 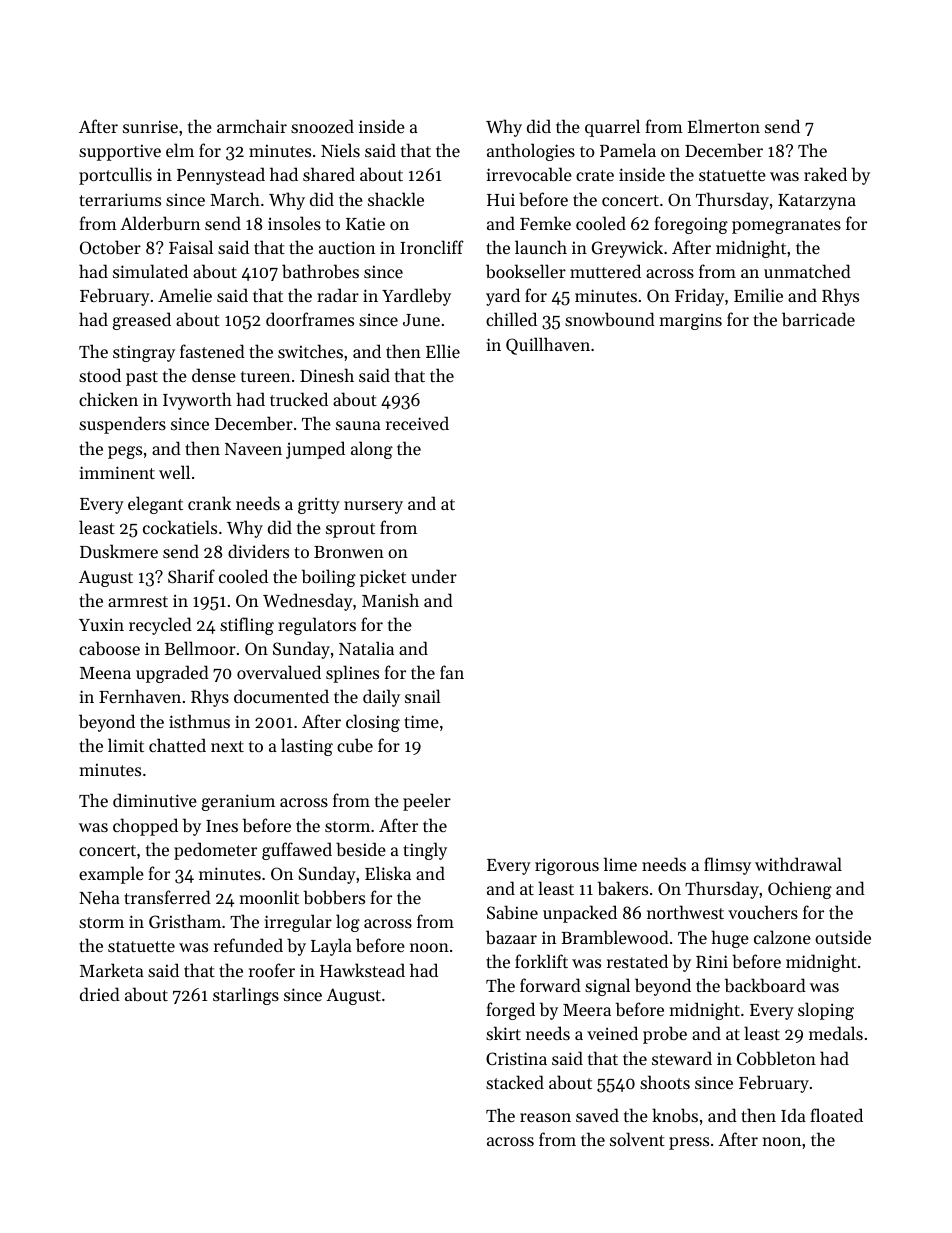 I want to click on dried, so click(x=100, y=994).
